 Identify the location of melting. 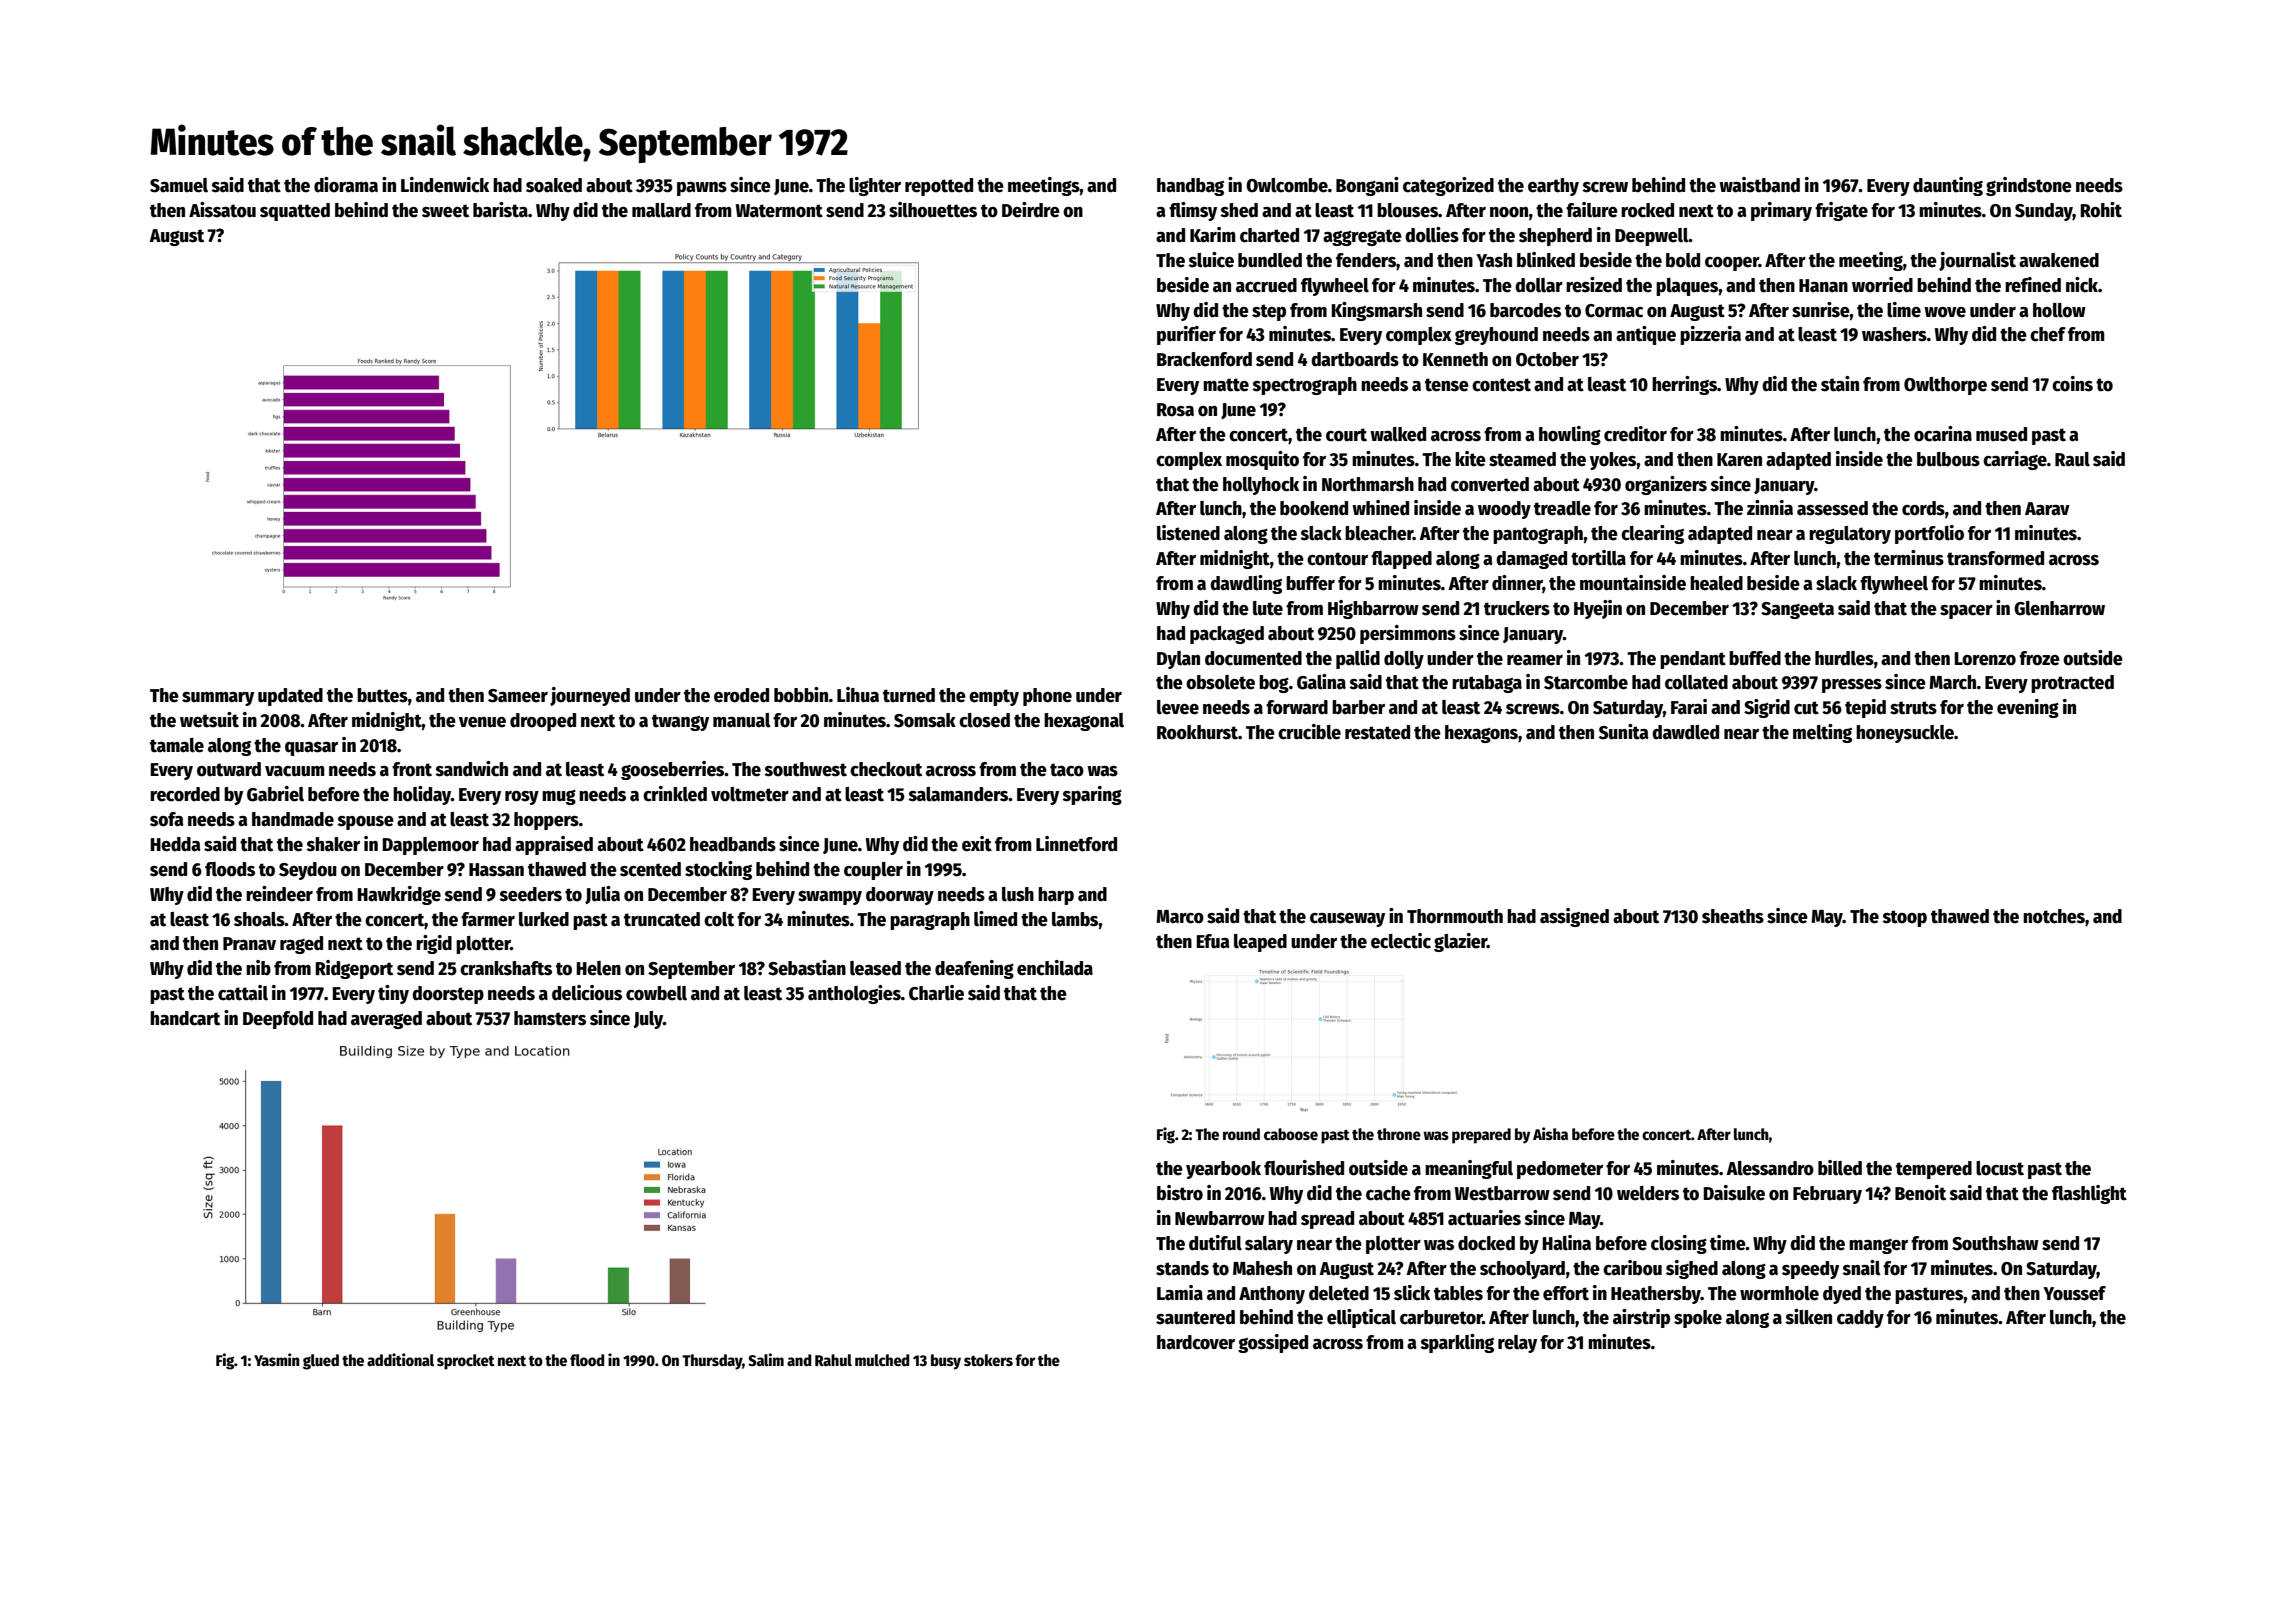
(1822, 733).
